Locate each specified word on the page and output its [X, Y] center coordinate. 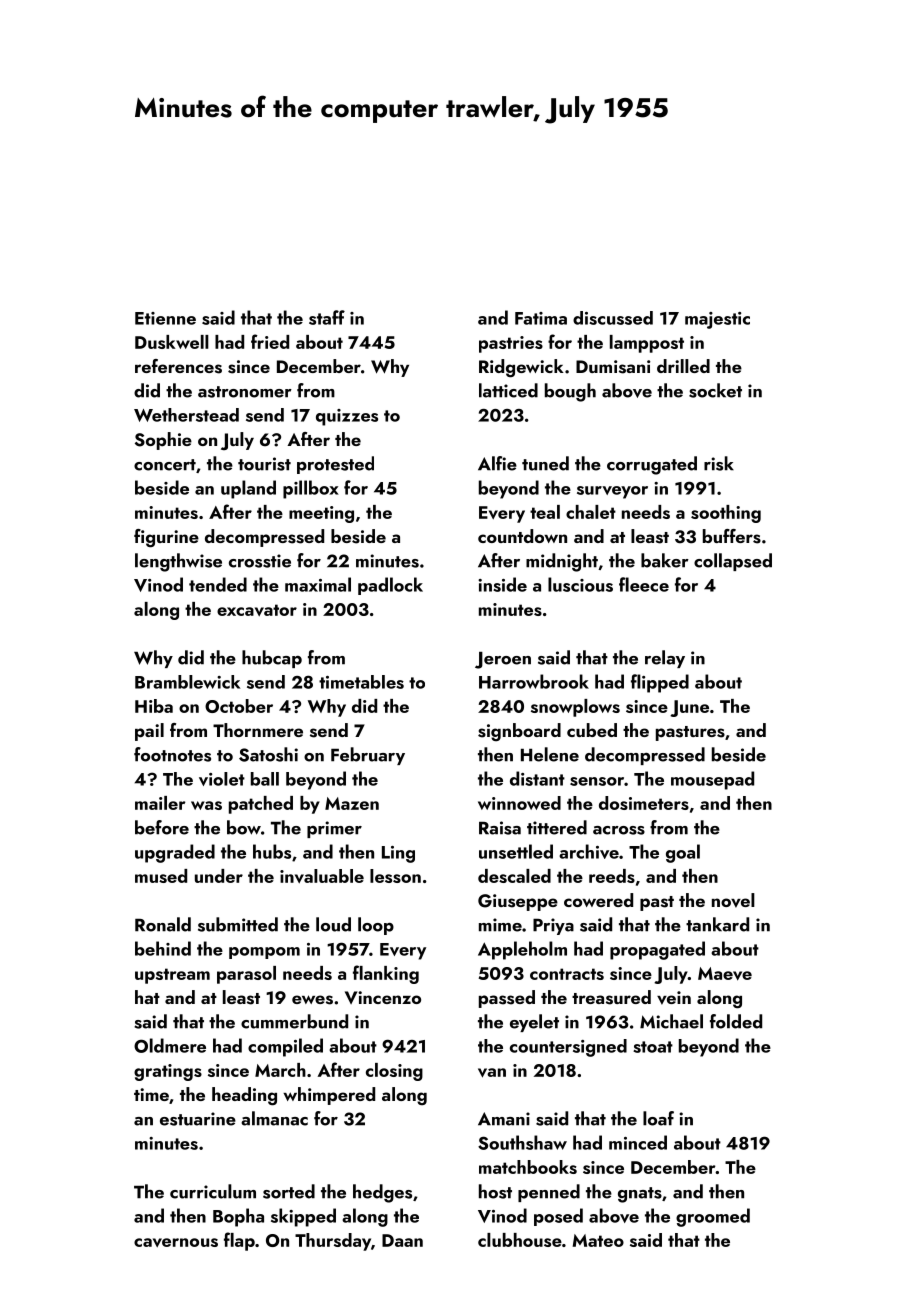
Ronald [163, 924]
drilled [683, 366]
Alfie [497, 463]
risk [719, 463]
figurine [166, 538]
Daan [402, 1240]
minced [638, 1142]
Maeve [725, 974]
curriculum [213, 1191]
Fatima [541, 318]
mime [500, 925]
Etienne [165, 318]
